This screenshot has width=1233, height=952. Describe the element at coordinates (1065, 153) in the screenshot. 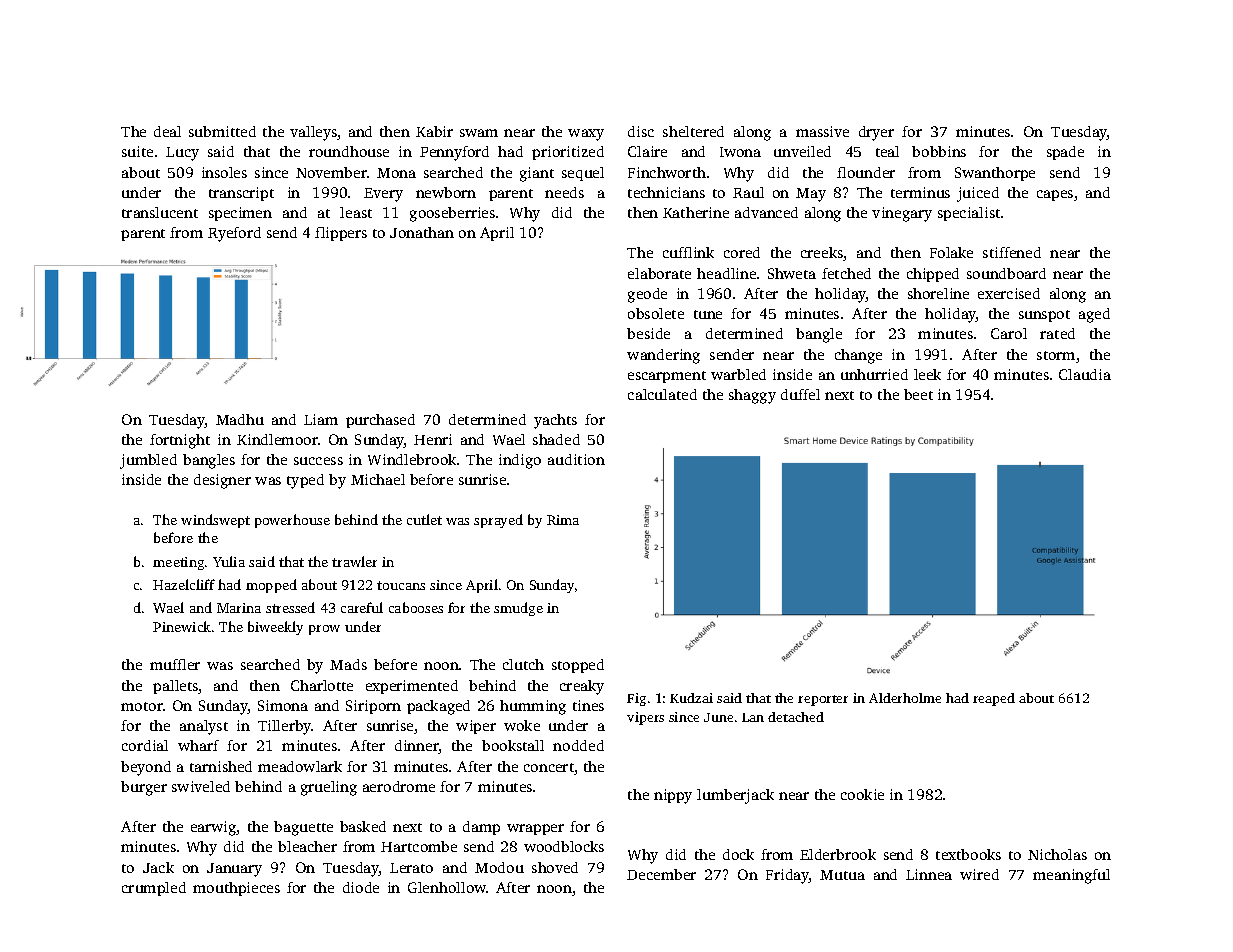

I see `spade` at that location.
